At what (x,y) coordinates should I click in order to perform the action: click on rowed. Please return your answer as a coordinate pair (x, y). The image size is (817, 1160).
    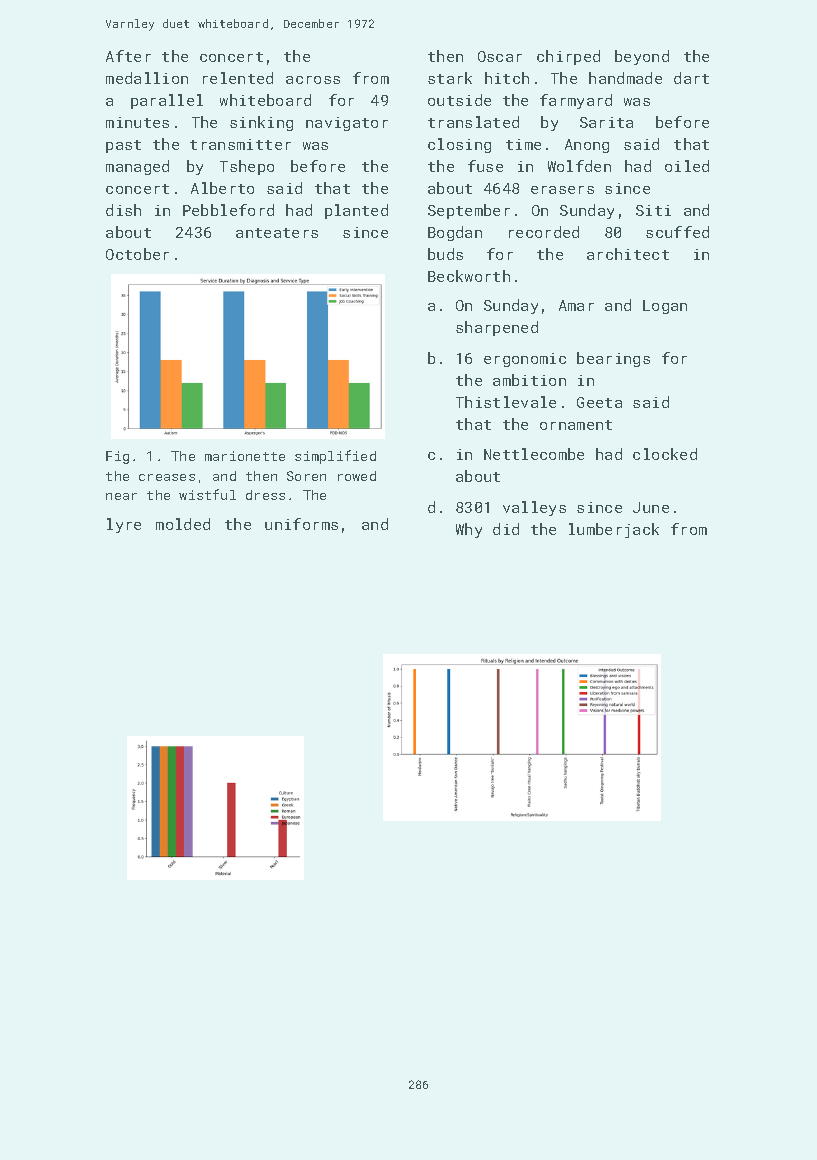
    Looking at the image, I should click on (357, 476).
